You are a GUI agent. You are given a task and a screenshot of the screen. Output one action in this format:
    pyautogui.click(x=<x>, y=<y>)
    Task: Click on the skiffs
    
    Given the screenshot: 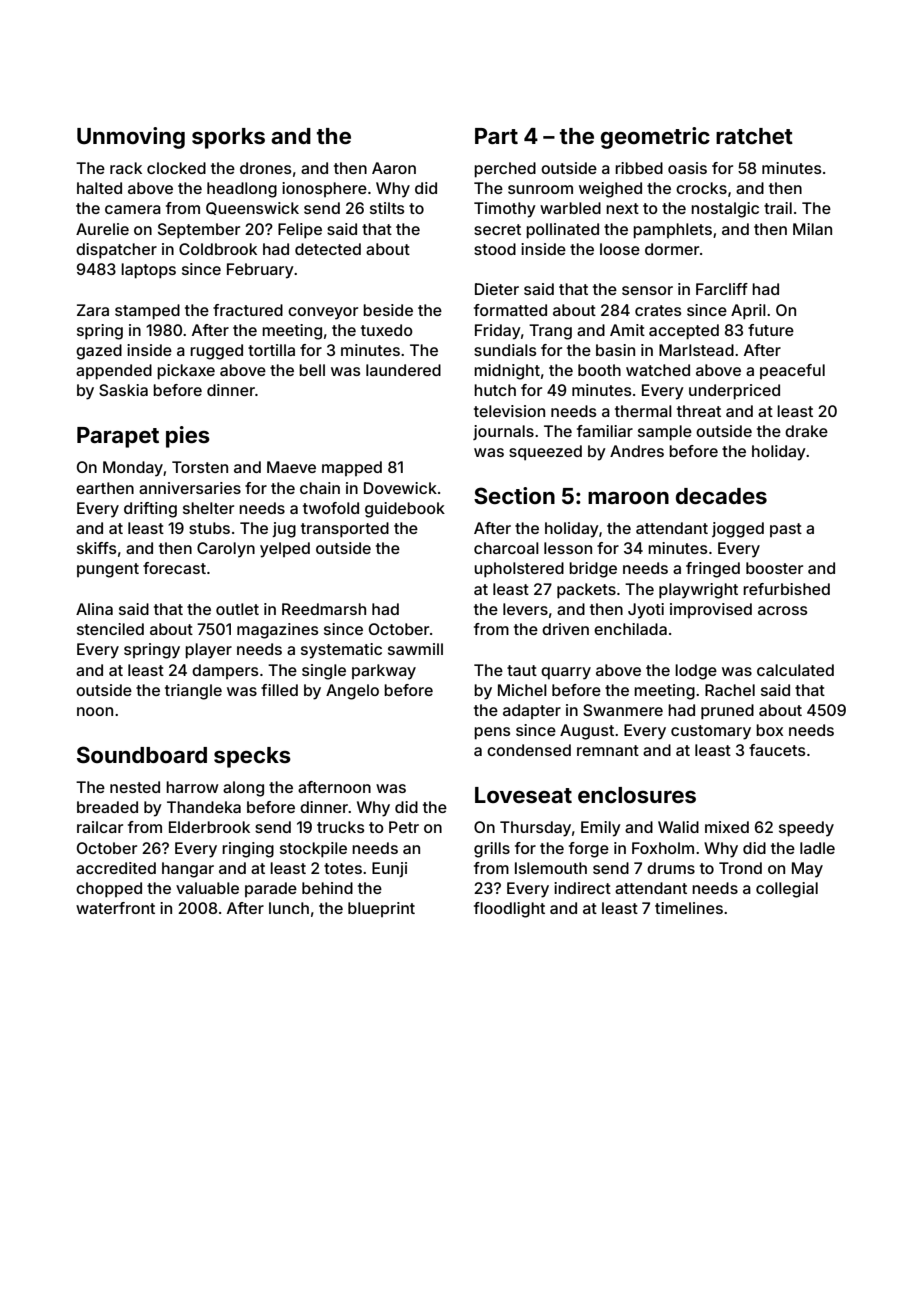 What is the action you would take?
    pyautogui.click(x=97, y=548)
